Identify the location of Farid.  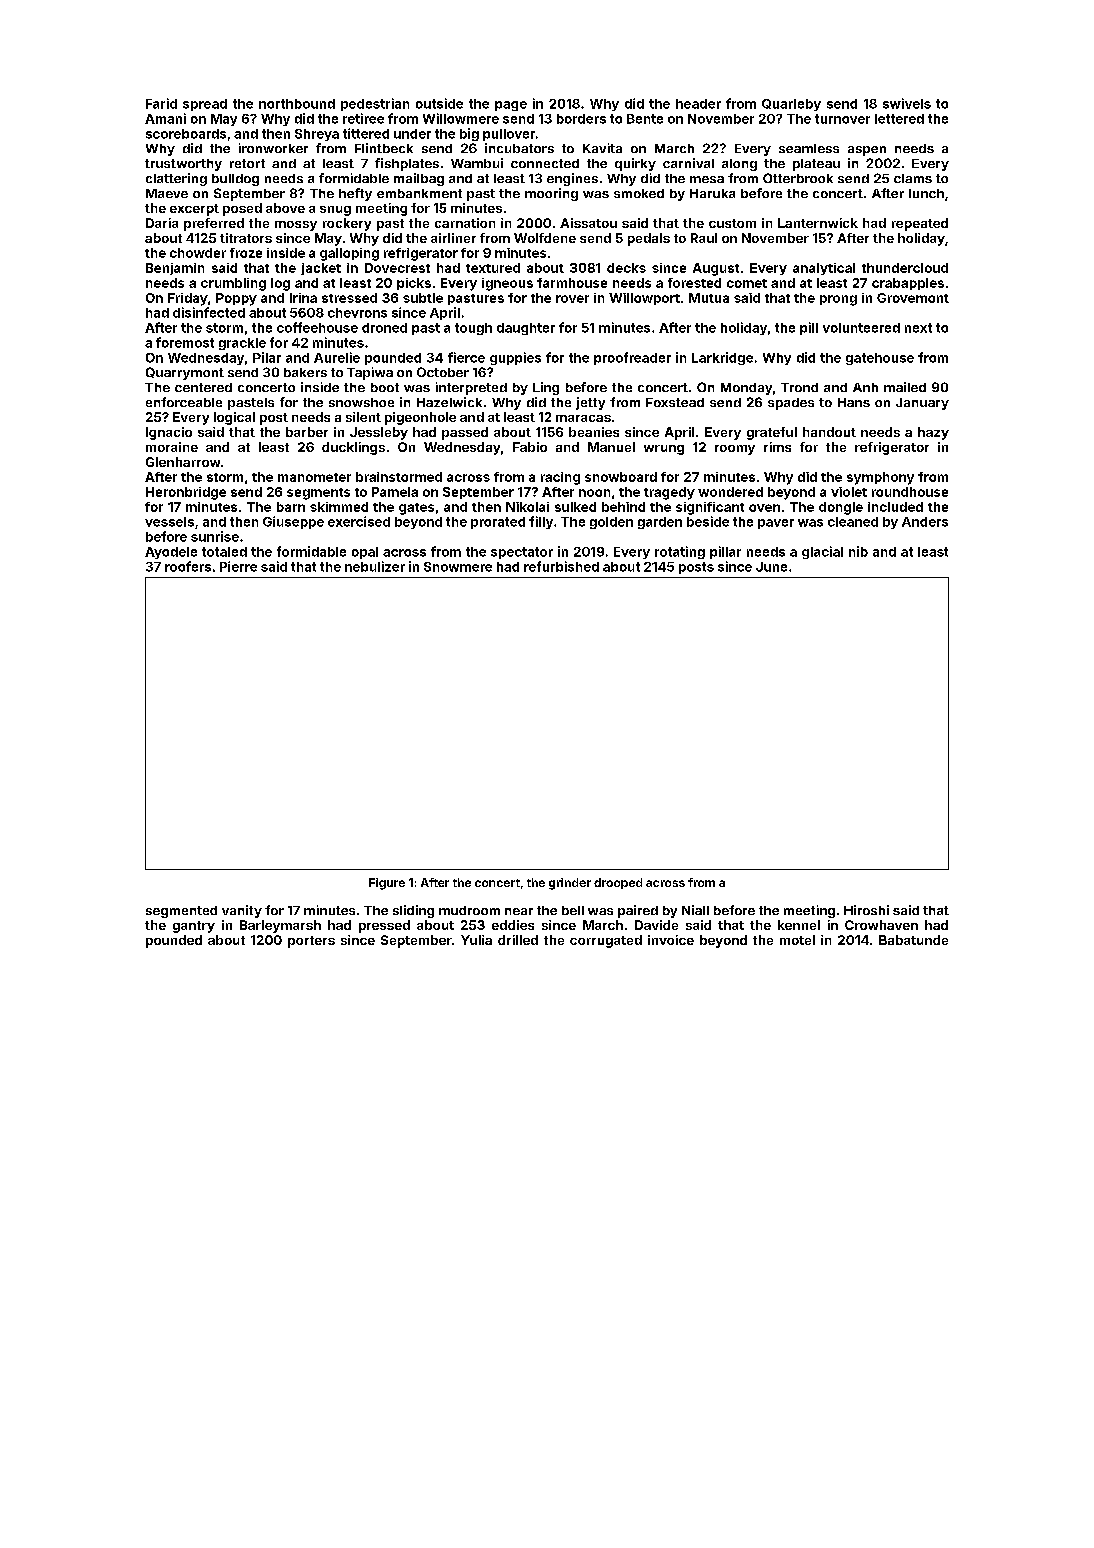
(161, 103).
